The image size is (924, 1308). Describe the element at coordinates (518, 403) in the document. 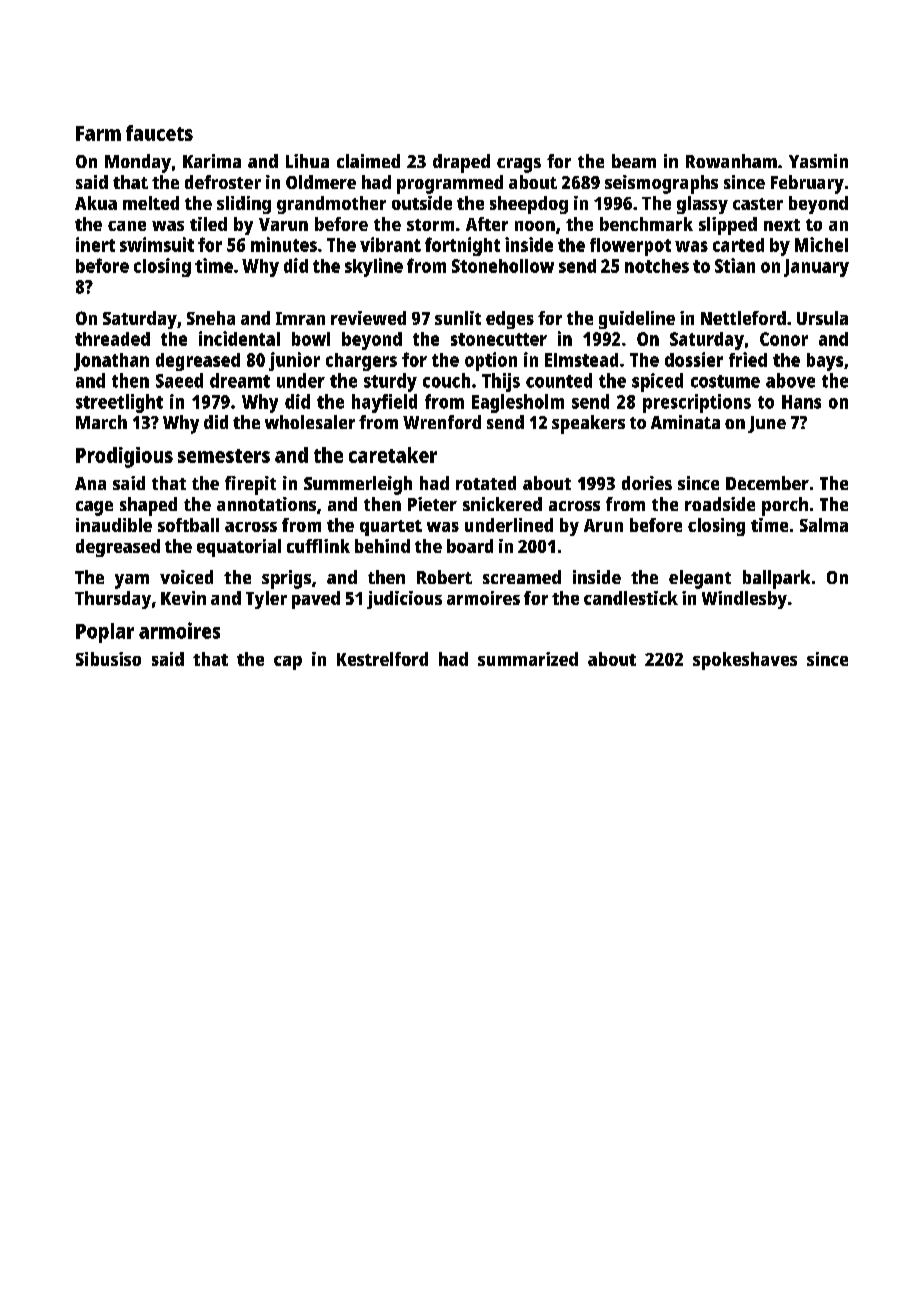

I see `Eaglesholm` at that location.
